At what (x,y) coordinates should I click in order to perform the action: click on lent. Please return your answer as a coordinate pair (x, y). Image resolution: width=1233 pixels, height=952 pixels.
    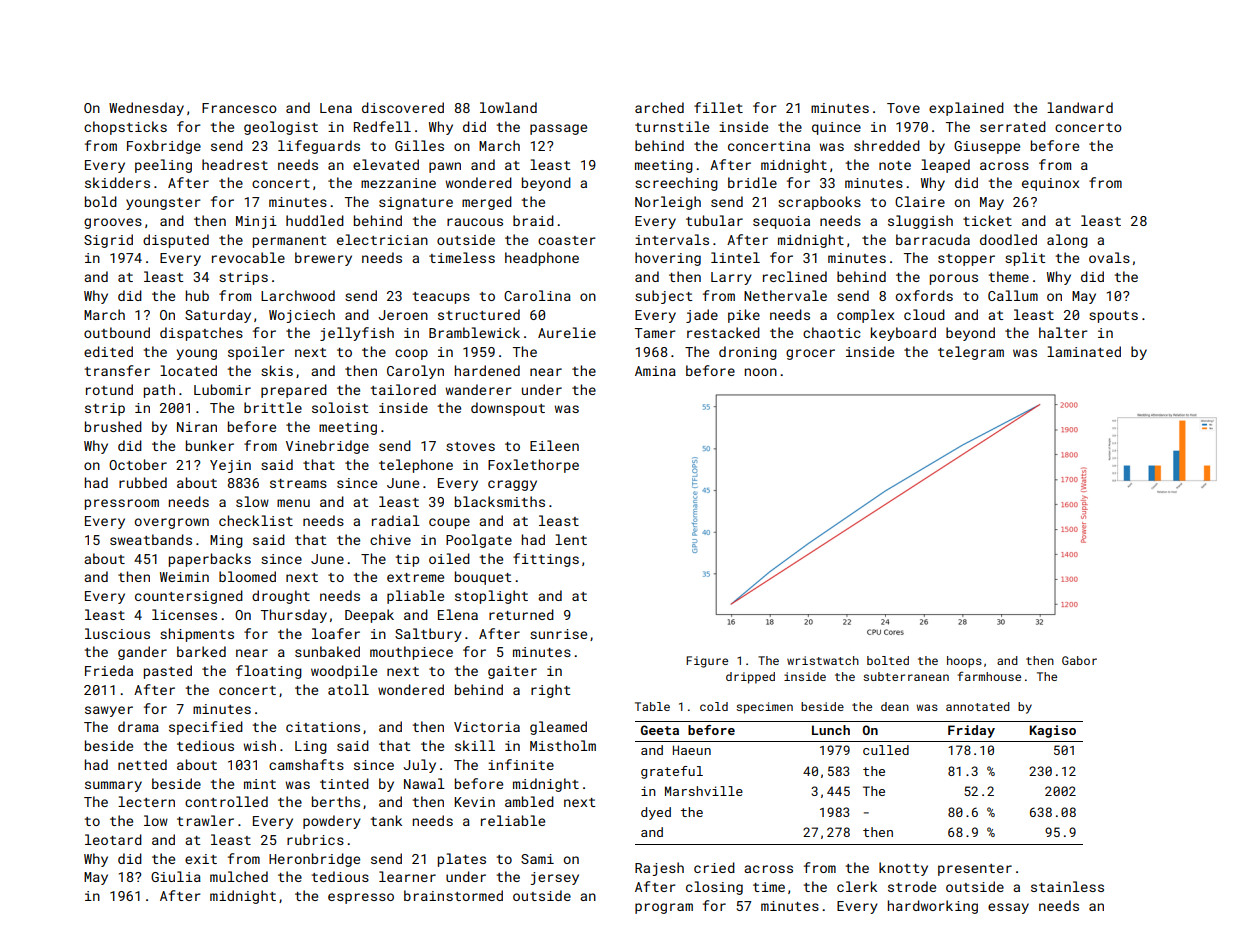
    Looking at the image, I should click on (571, 539).
